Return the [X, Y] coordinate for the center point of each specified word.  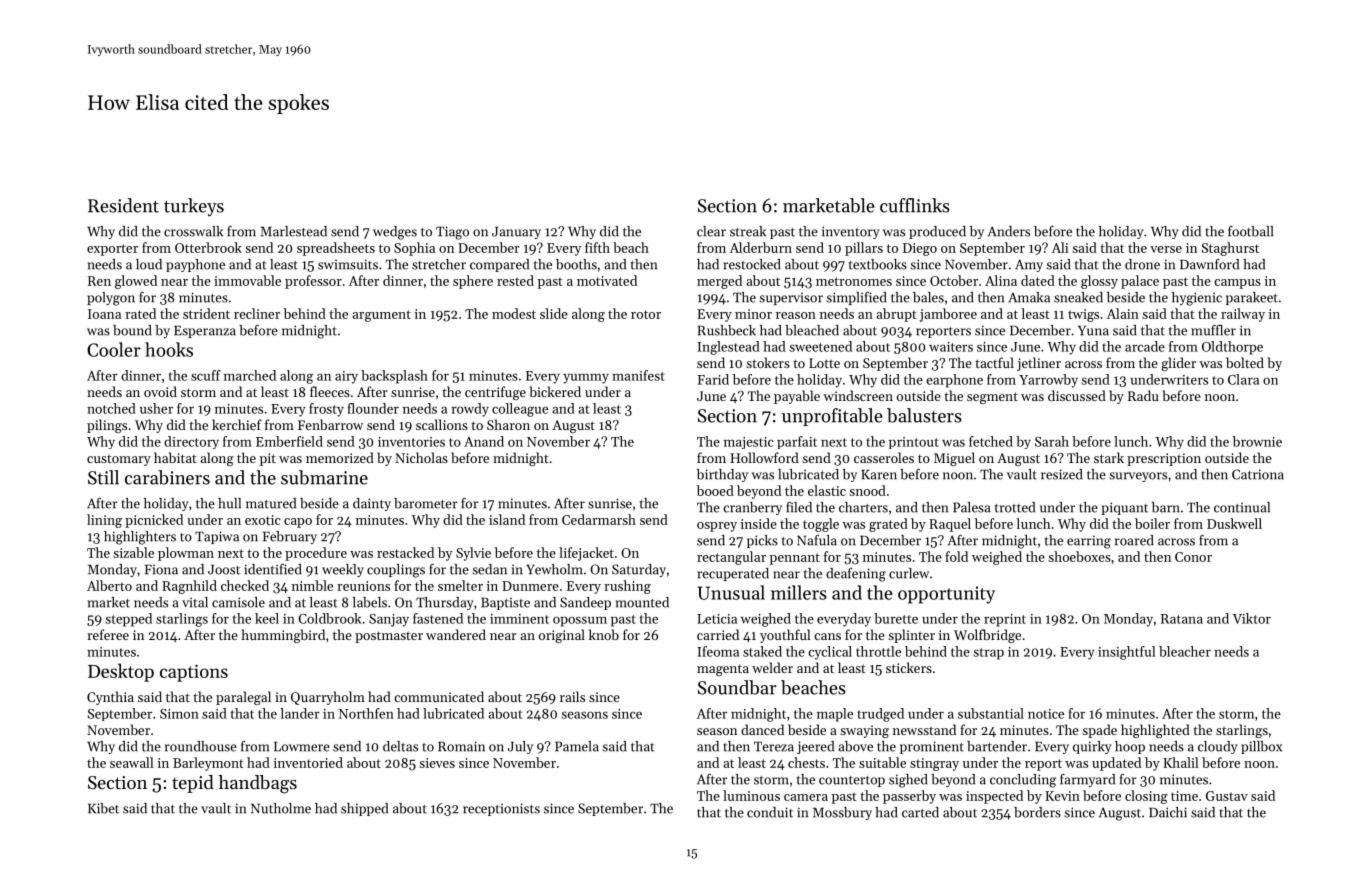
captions [194, 673]
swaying [864, 731]
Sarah [1052, 441]
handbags [258, 784]
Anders [1009, 231]
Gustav [1227, 796]
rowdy [470, 410]
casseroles [884, 457]
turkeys [194, 207]
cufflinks [915, 205]
